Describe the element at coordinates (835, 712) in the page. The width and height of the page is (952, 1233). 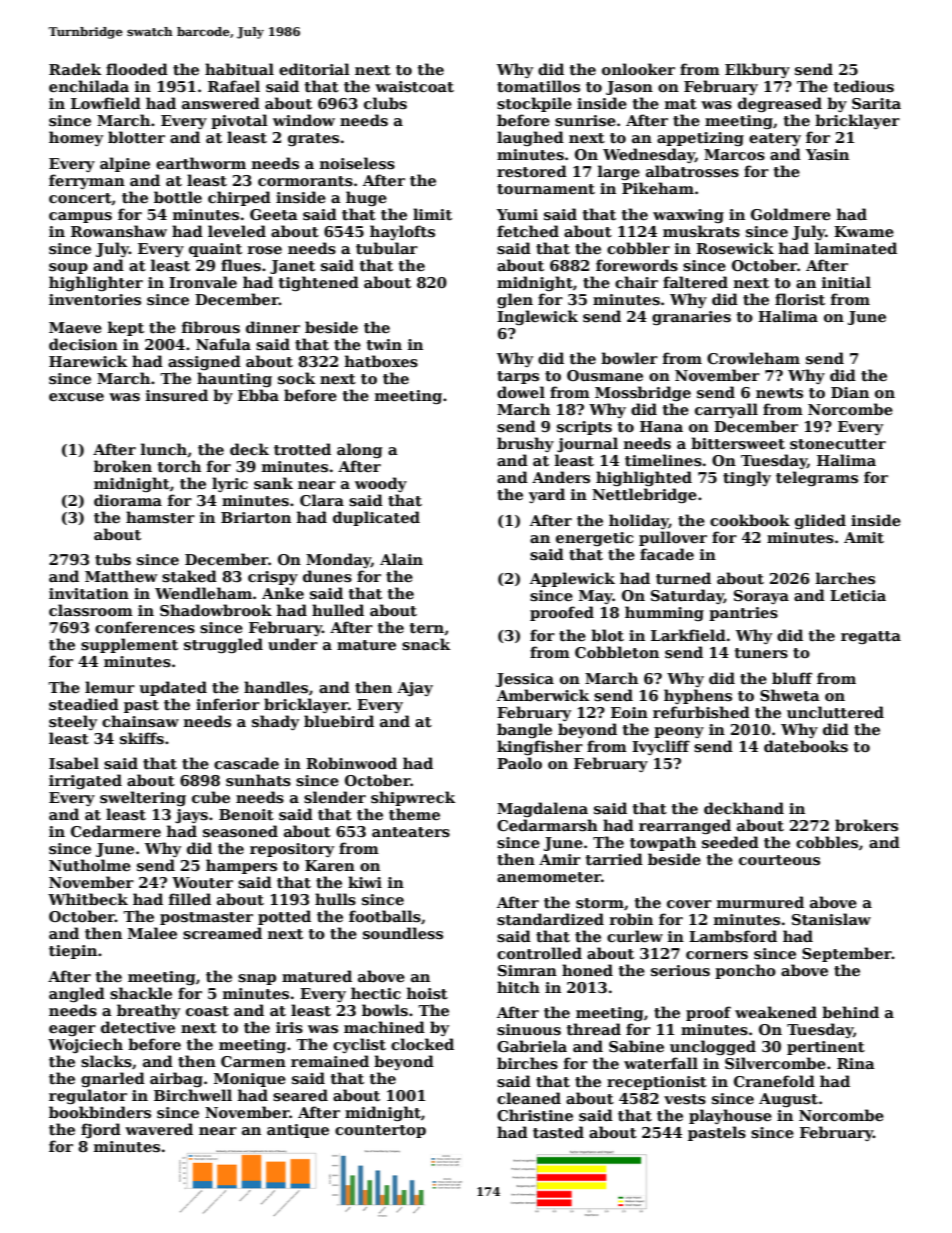
I see `uncluttered` at that location.
